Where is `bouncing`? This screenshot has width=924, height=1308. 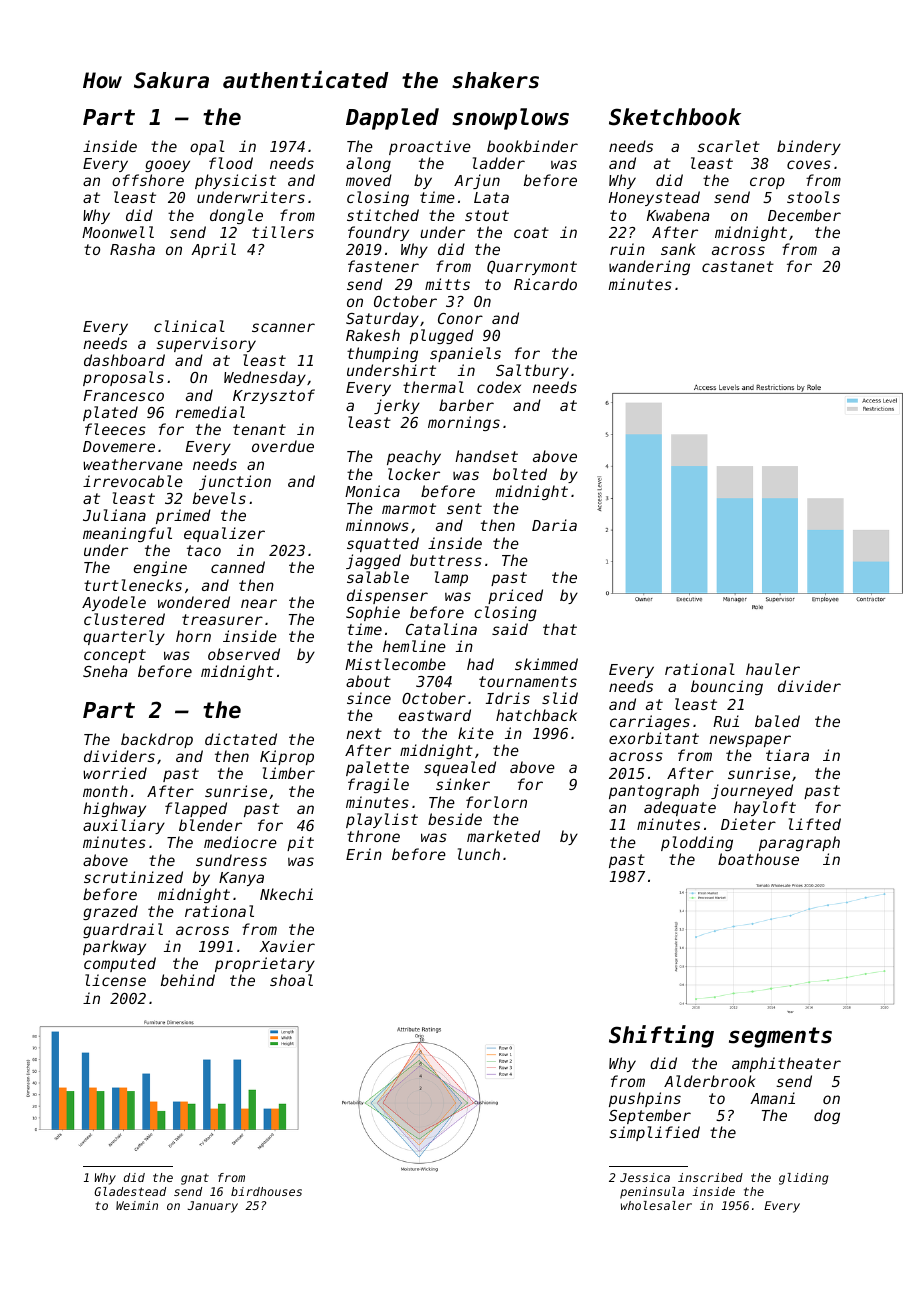 bouncing is located at coordinates (727, 687).
